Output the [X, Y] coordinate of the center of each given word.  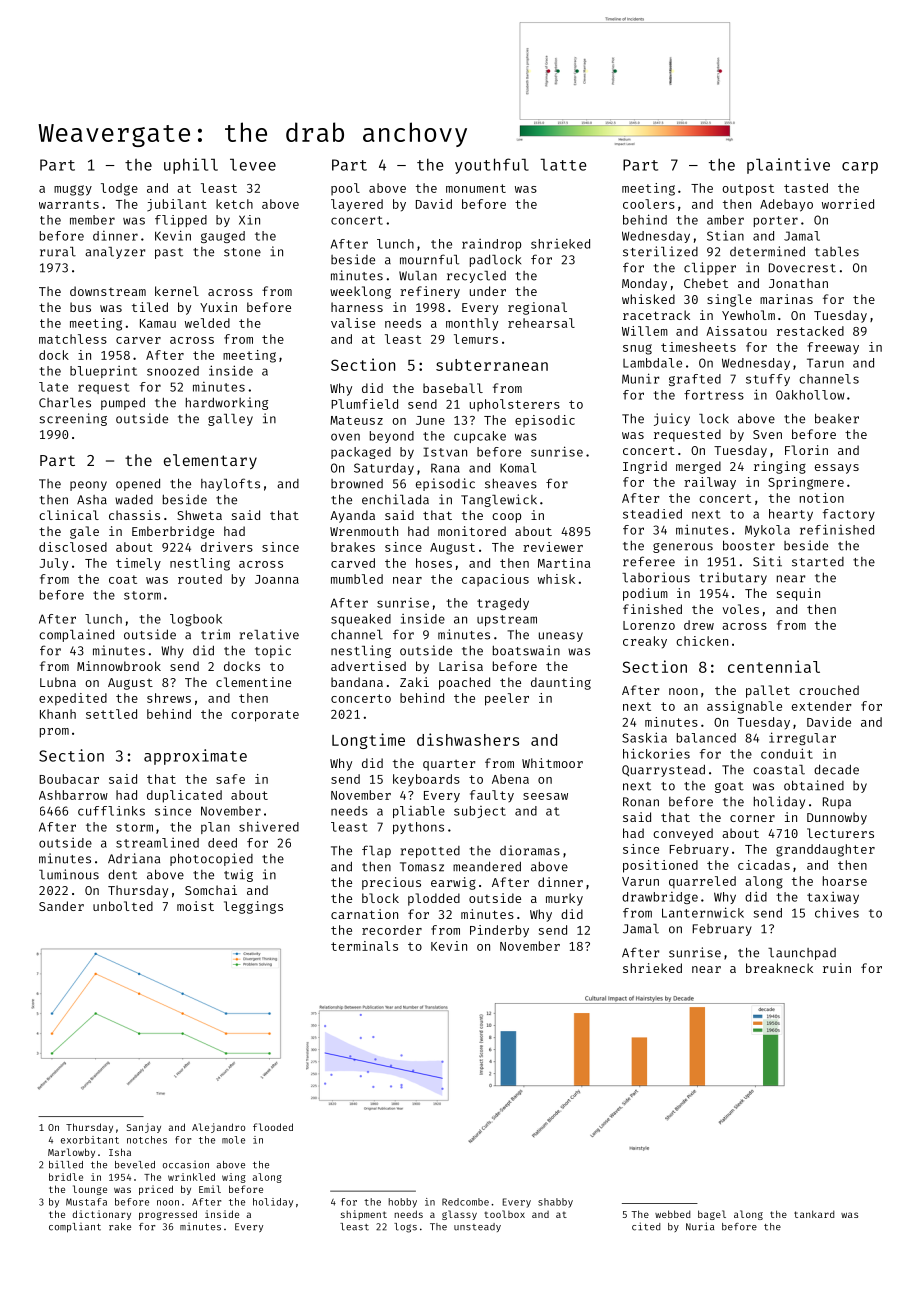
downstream [108, 291]
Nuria [700, 1226]
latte [563, 164]
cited [646, 1226]
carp [860, 168]
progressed [168, 1215]
